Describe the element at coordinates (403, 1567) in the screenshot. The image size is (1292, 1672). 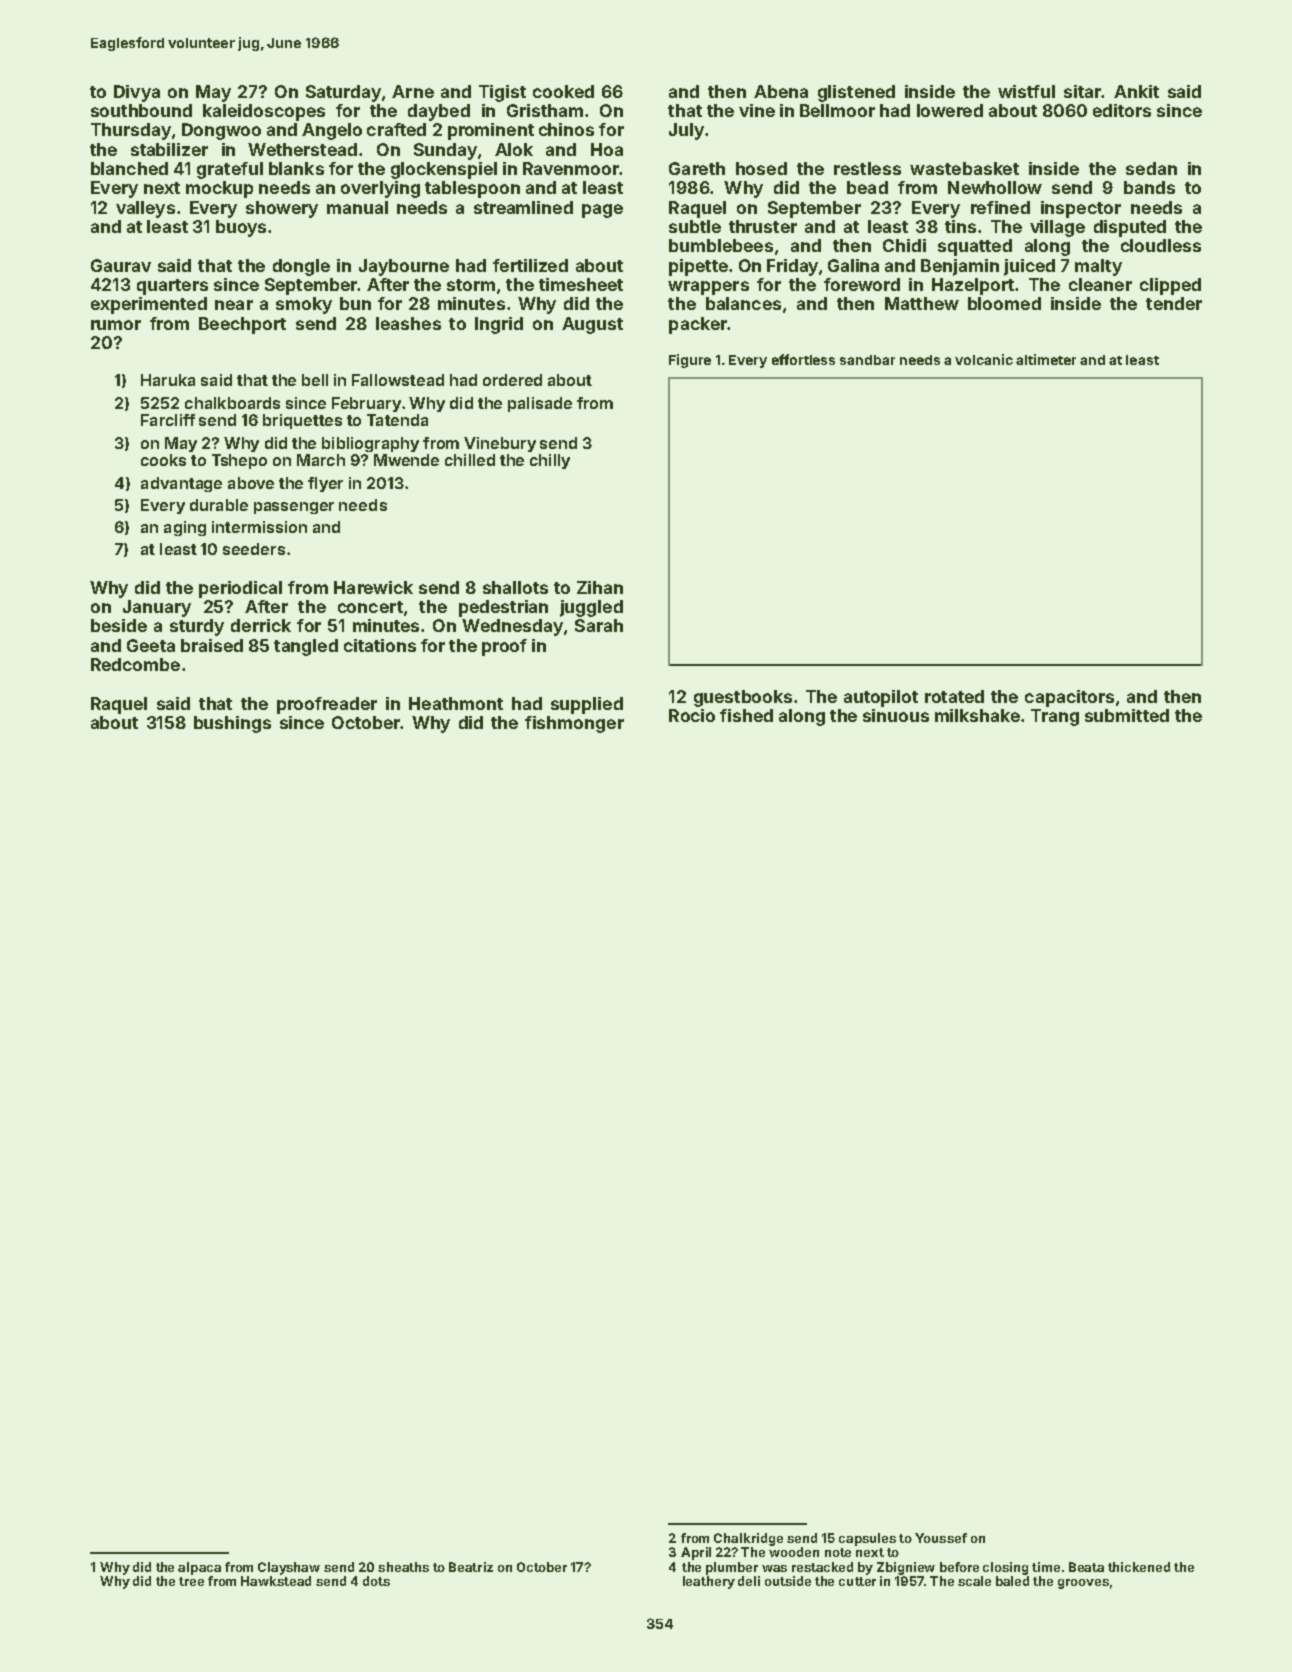
I see `sheaths` at that location.
